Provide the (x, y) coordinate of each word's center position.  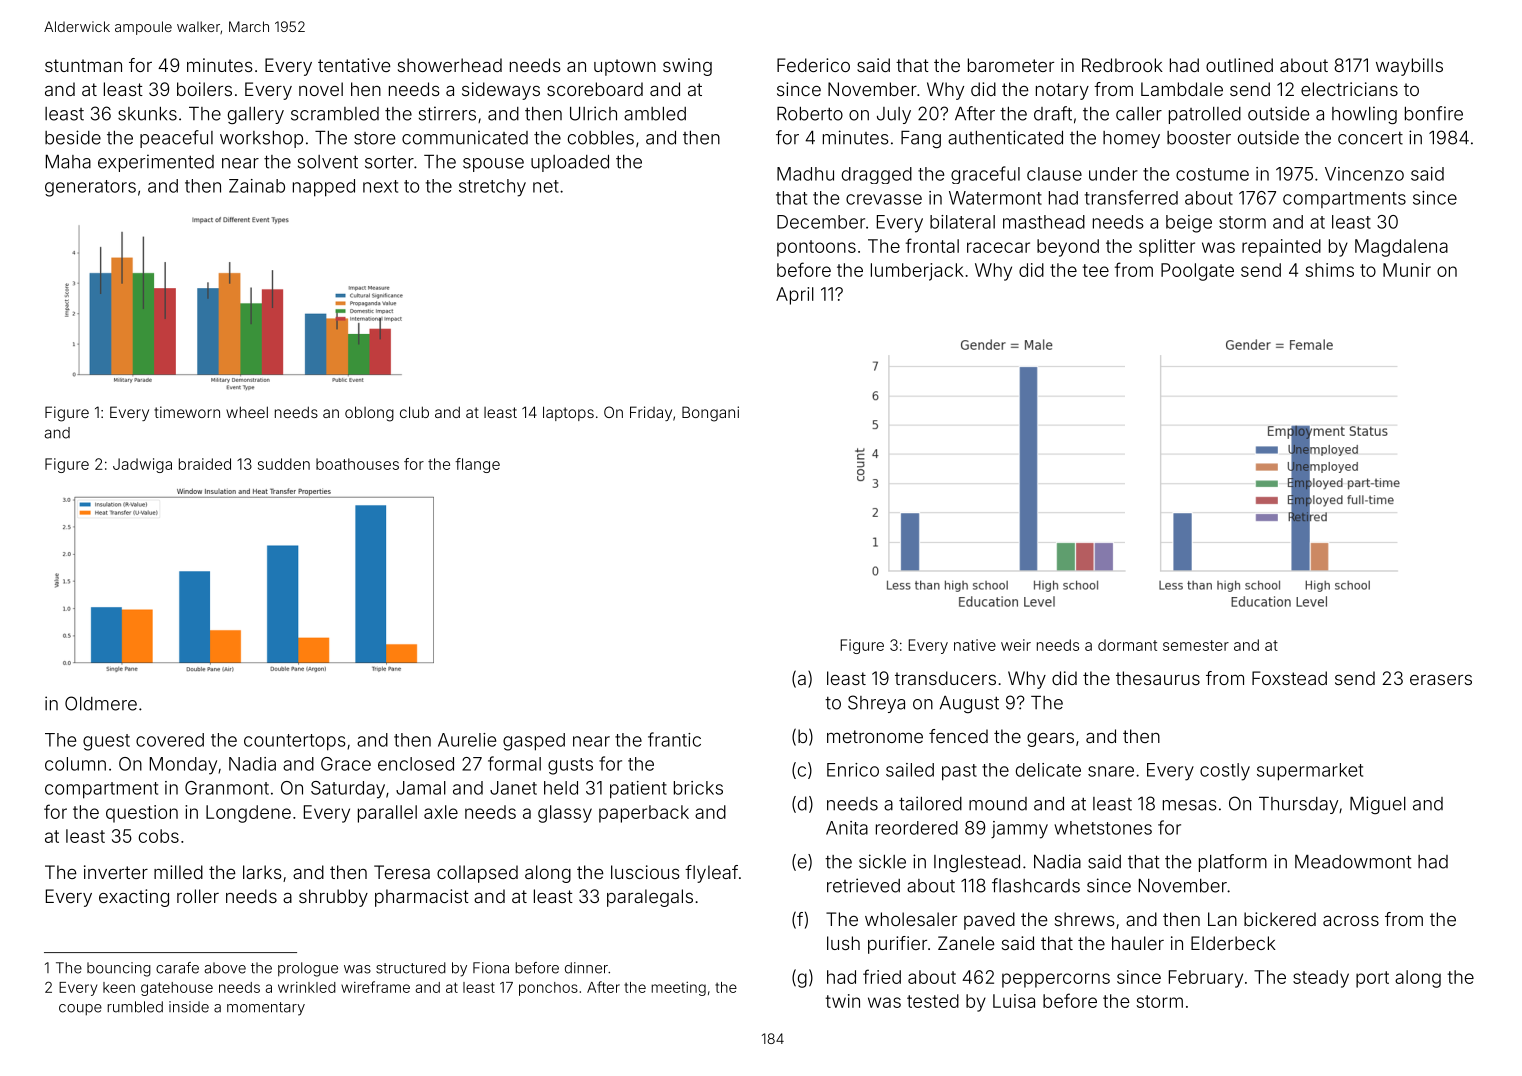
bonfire (1434, 113)
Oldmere (101, 703)
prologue (308, 969)
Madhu (805, 174)
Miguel (1378, 805)
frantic (674, 739)
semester (1196, 645)
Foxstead (1289, 678)
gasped (534, 742)
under (1113, 174)
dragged (877, 175)
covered (170, 740)
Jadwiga (142, 465)
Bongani (710, 414)
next (380, 186)
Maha (68, 162)
